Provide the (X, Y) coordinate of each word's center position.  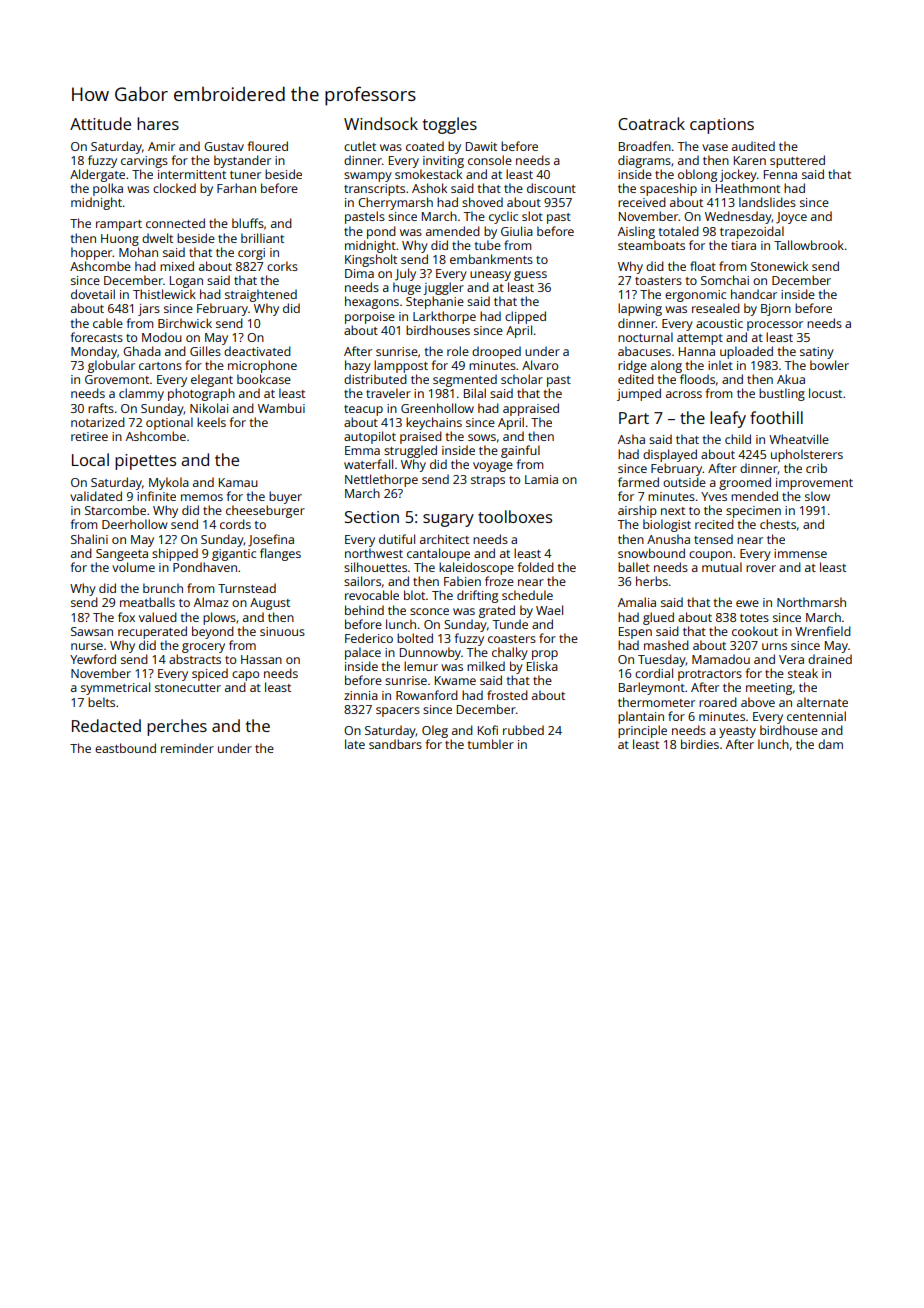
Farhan (236, 188)
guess (530, 276)
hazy (358, 366)
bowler (829, 365)
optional (169, 423)
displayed (670, 455)
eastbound (125, 748)
